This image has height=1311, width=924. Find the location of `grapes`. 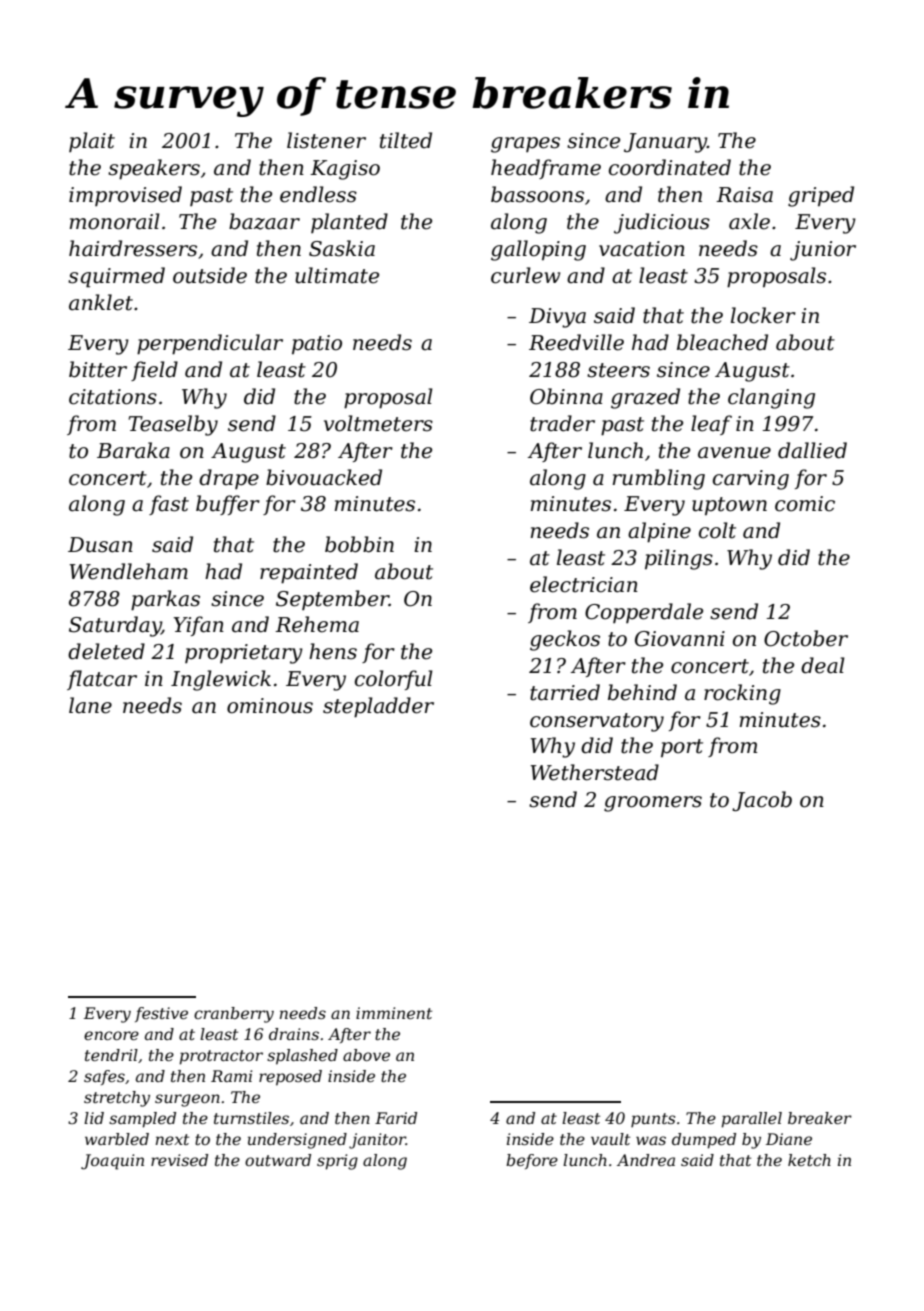

grapes is located at coordinates (525, 145).
